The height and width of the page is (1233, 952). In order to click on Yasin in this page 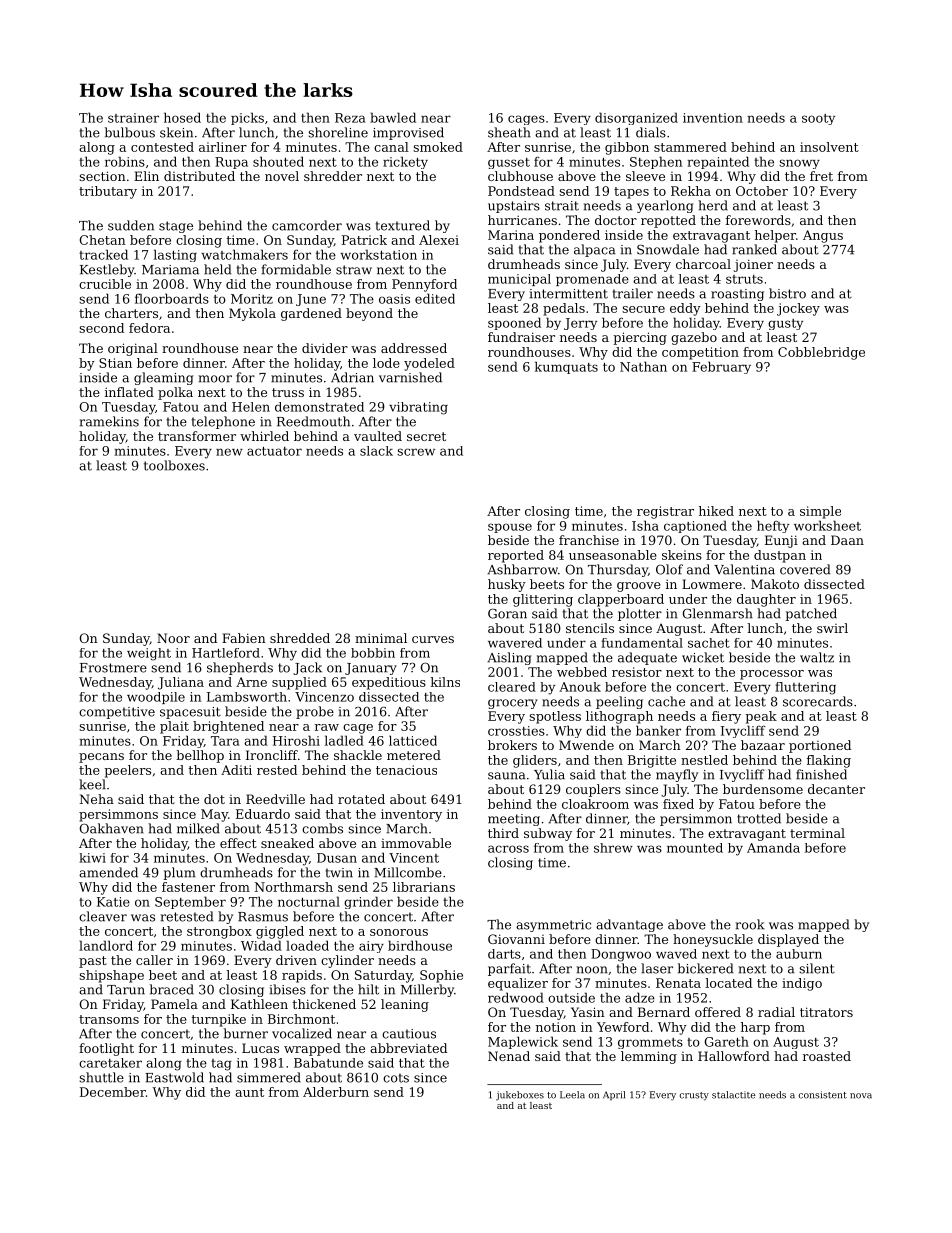, I will do `click(588, 1012)`.
